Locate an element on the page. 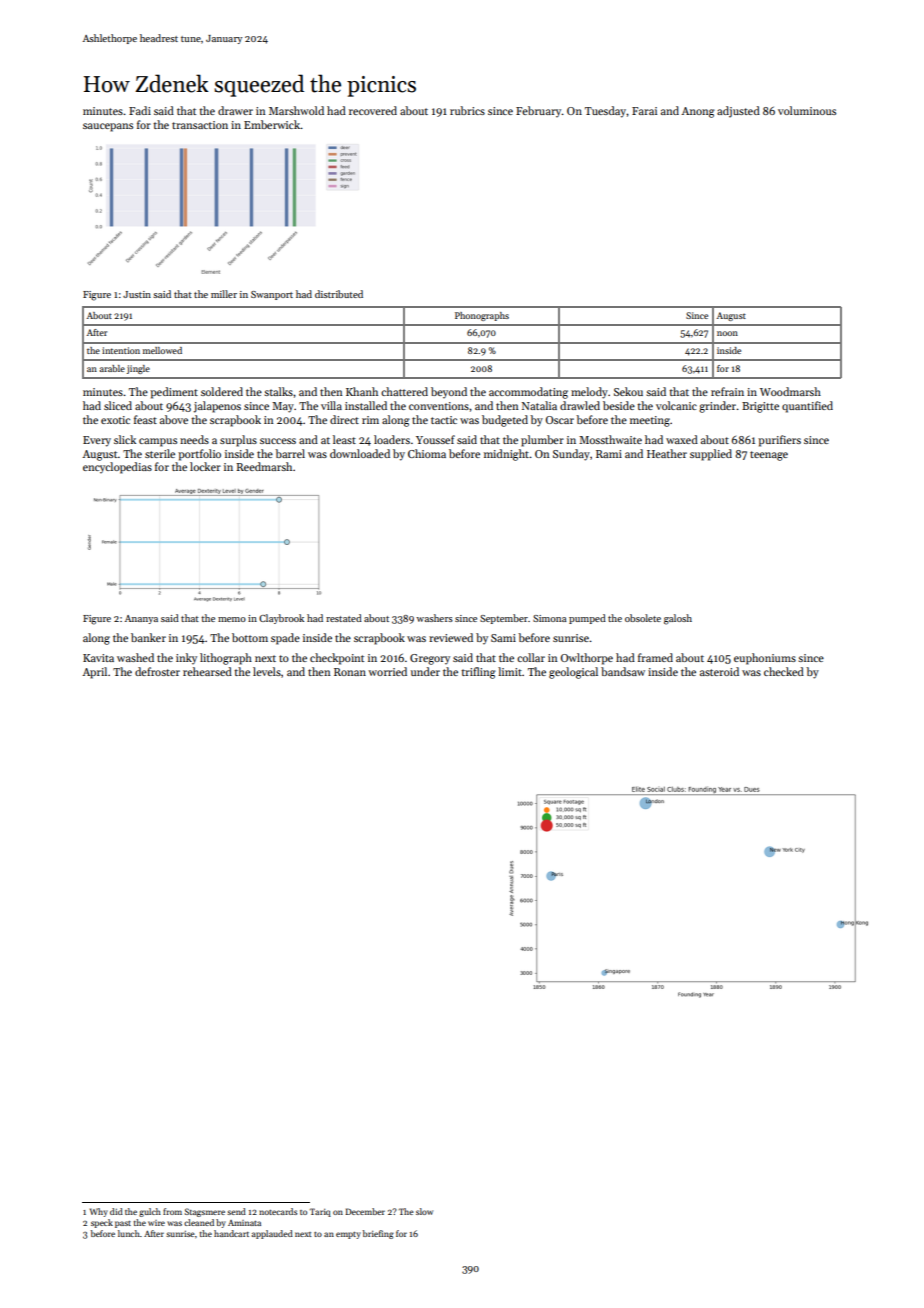 This document has width=924, height=1308. Tariq is located at coordinates (320, 1212).
